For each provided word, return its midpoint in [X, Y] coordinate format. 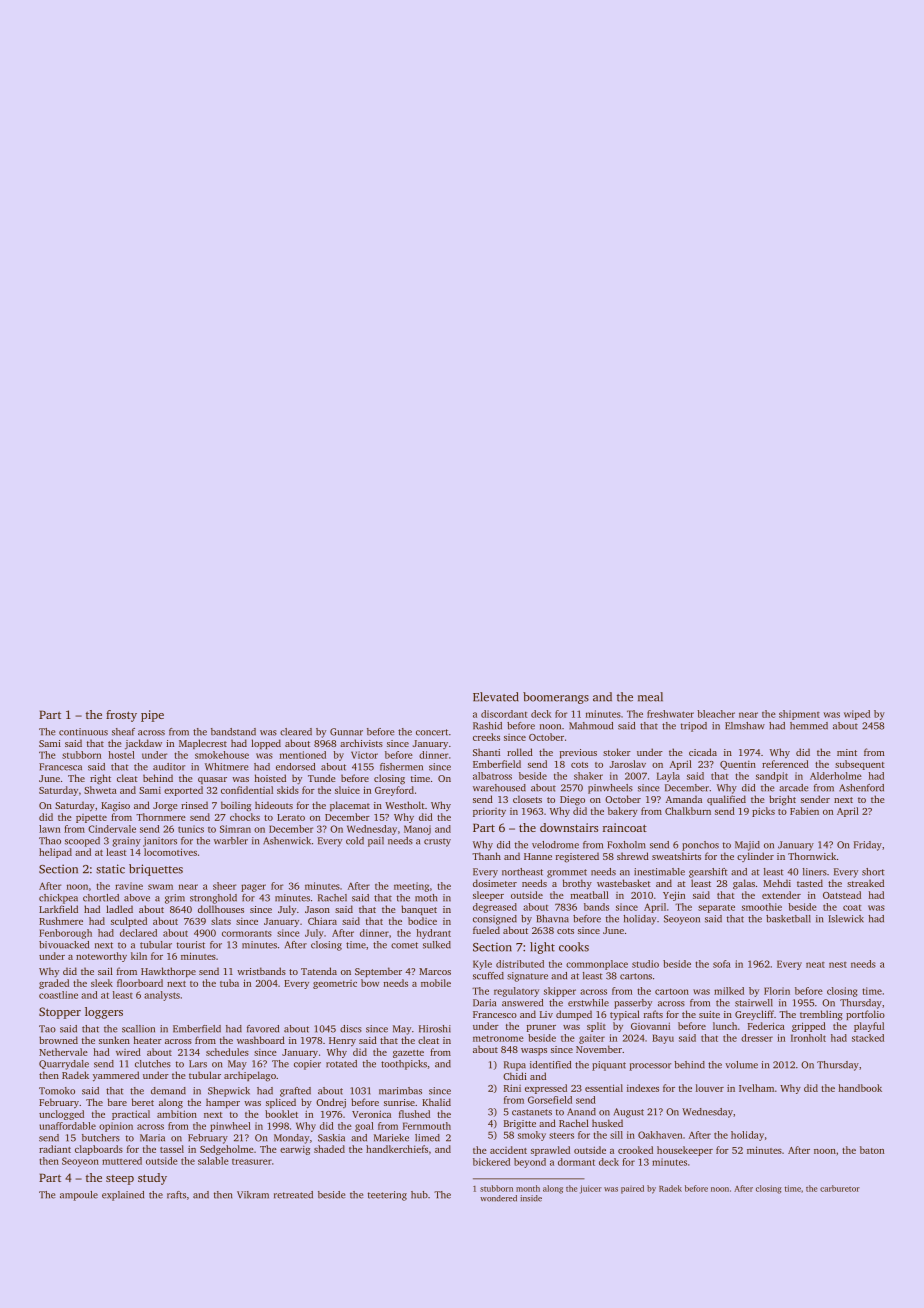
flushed [414, 1114]
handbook [860, 1088]
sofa [722, 964]
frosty [121, 716]
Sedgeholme [227, 1150]
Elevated [496, 697]
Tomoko [57, 1091]
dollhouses [221, 909]
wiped [857, 715]
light [542, 948]
